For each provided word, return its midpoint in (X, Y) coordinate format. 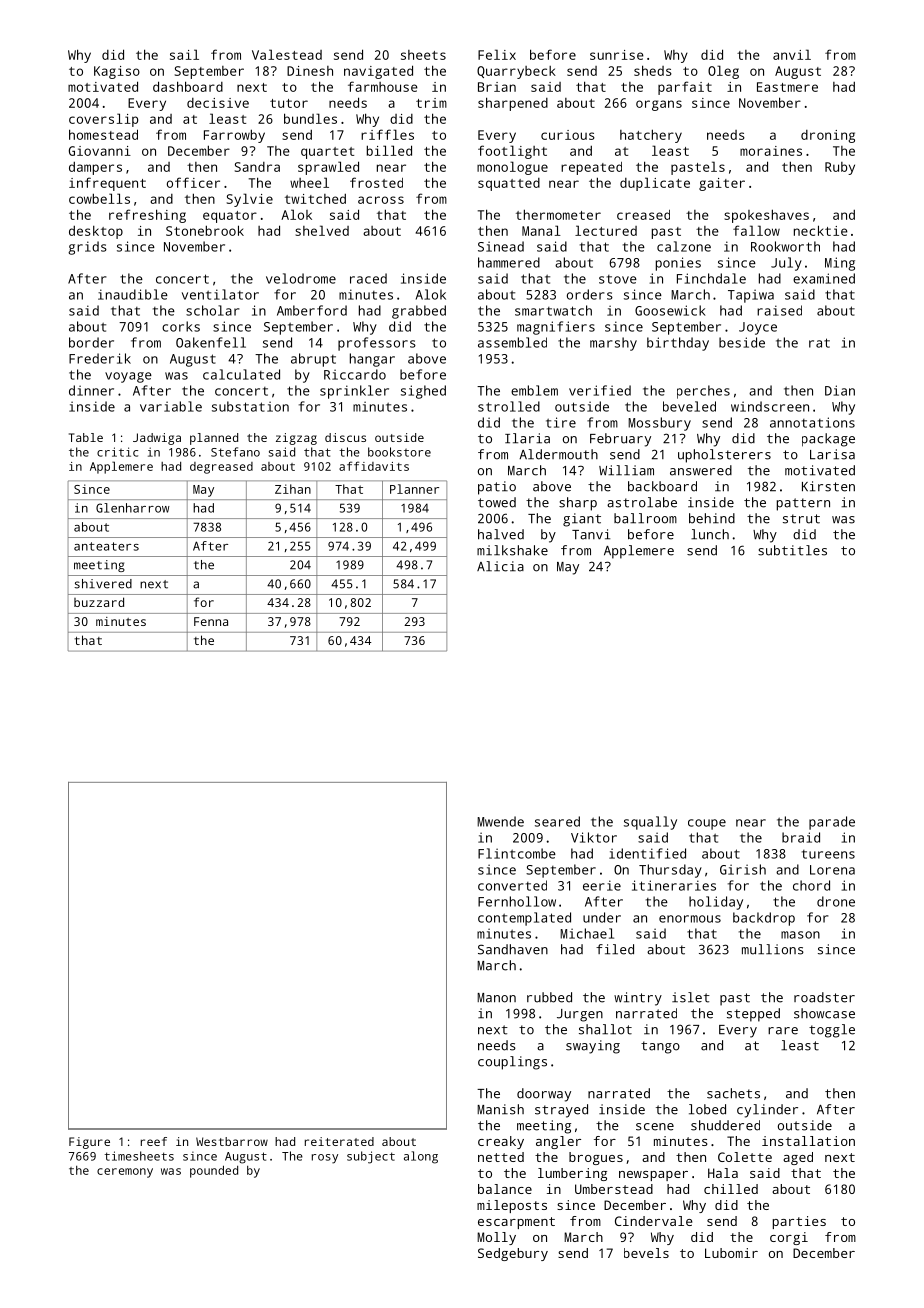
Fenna (211, 621)
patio (497, 488)
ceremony (125, 1173)
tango (660, 1047)
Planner (414, 489)
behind (712, 518)
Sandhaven (513, 949)
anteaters (106, 546)
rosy (325, 1159)
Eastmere (787, 87)
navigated (378, 72)
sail (184, 54)
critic (117, 452)
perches (703, 392)
